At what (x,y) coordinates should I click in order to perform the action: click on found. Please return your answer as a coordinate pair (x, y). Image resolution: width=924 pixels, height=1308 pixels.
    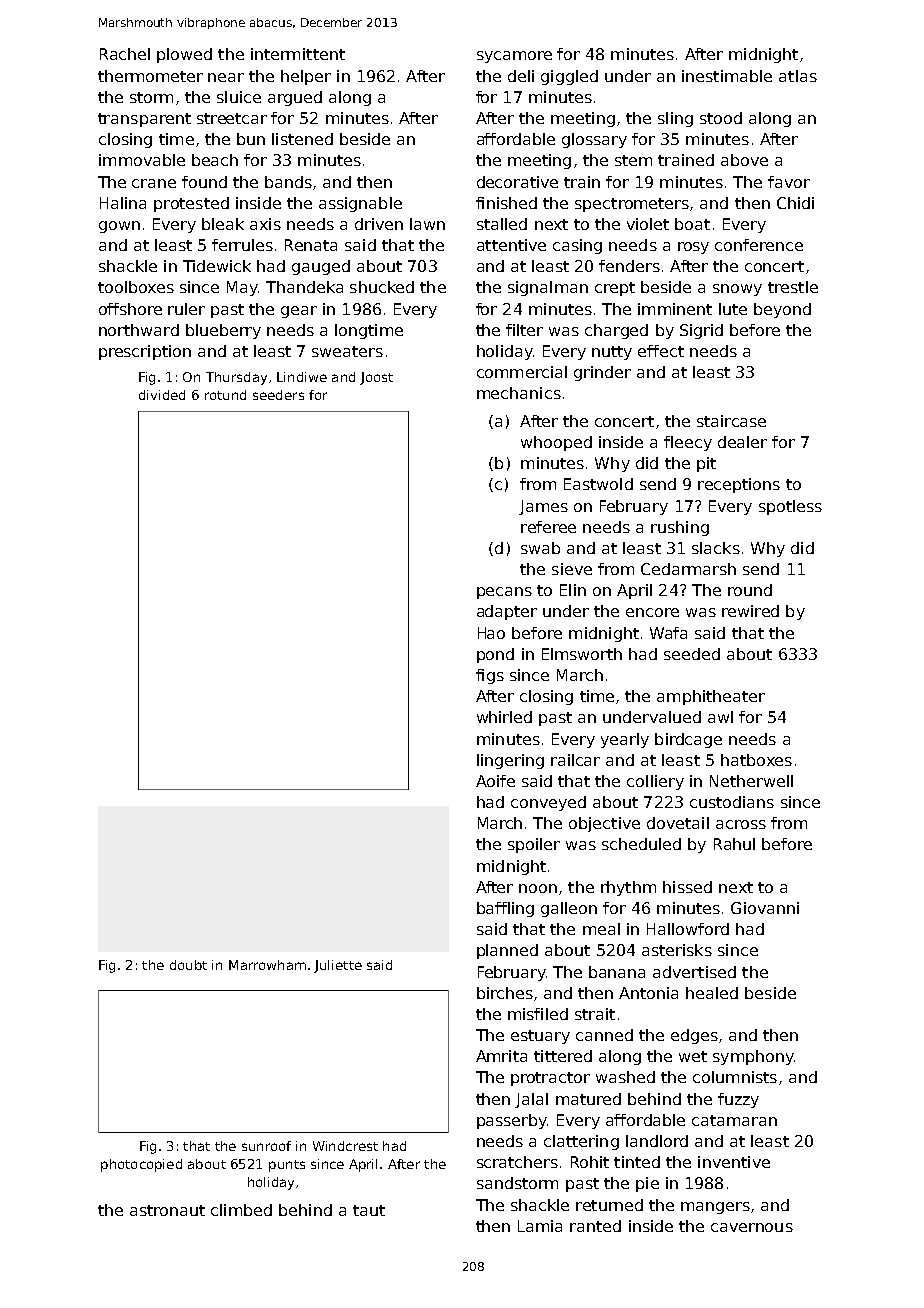
    Looking at the image, I should click on (204, 182).
